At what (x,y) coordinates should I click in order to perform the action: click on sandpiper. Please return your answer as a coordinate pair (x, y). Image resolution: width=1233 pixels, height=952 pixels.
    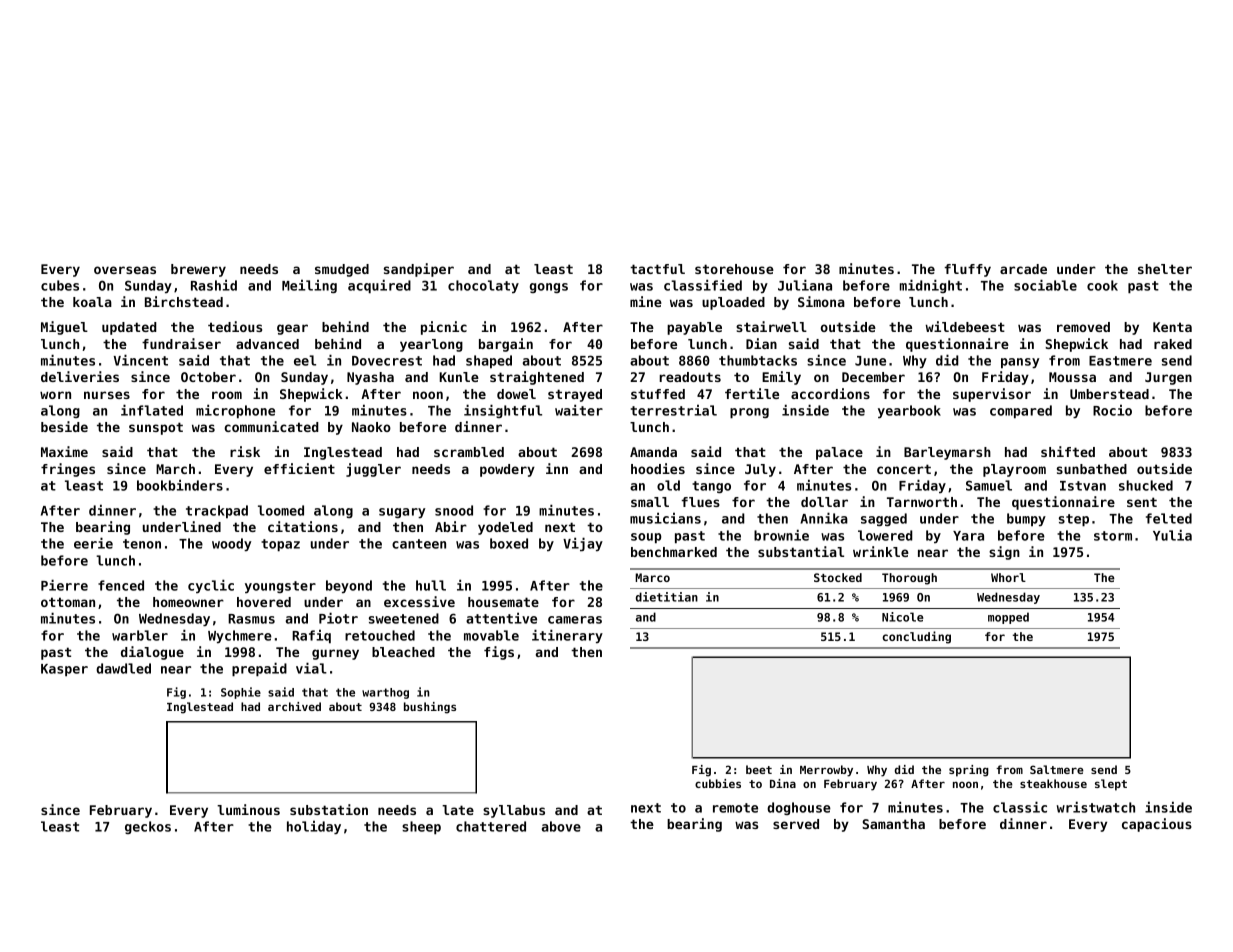
    Looking at the image, I should click on (419, 270).
